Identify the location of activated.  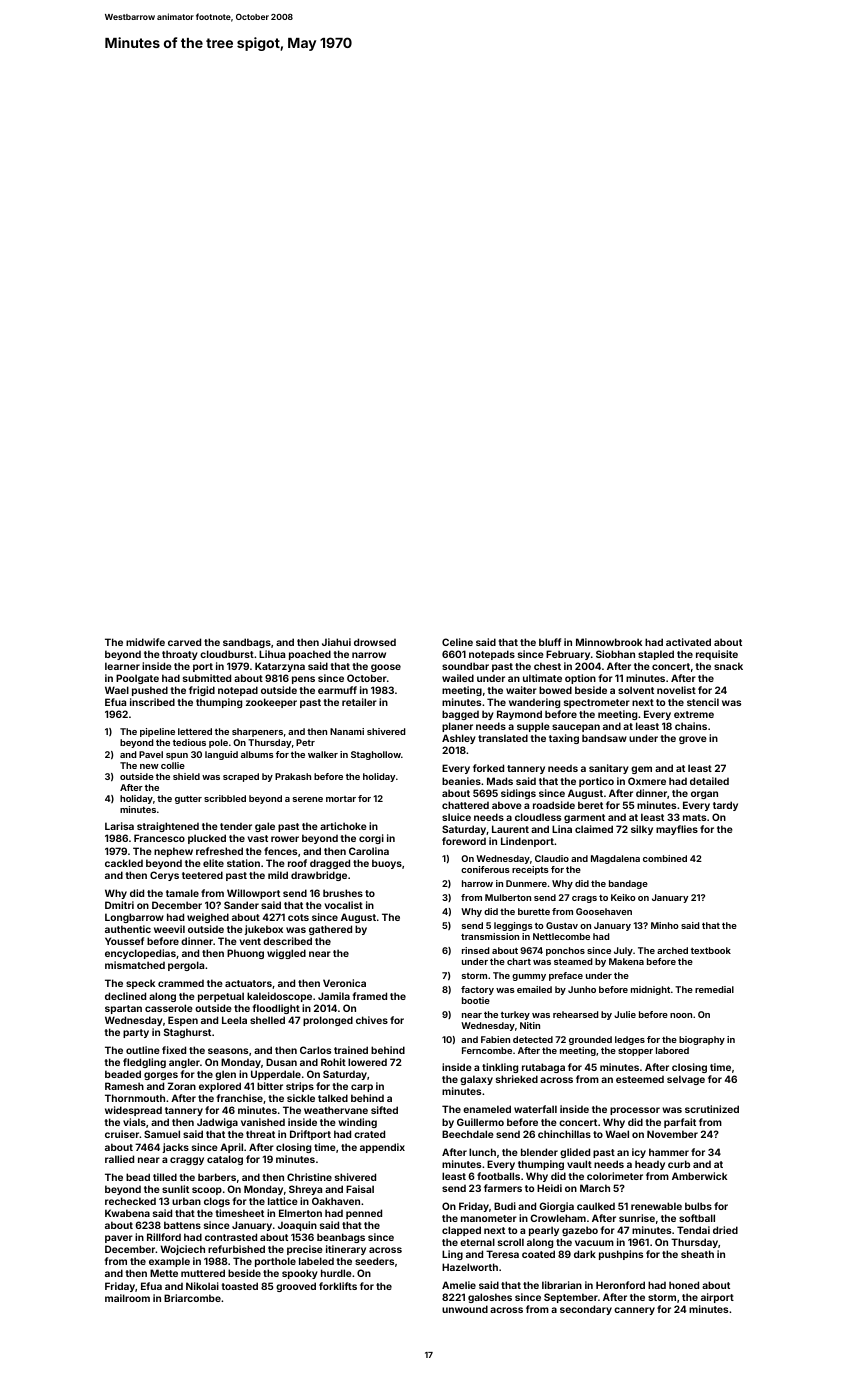
(688, 642).
